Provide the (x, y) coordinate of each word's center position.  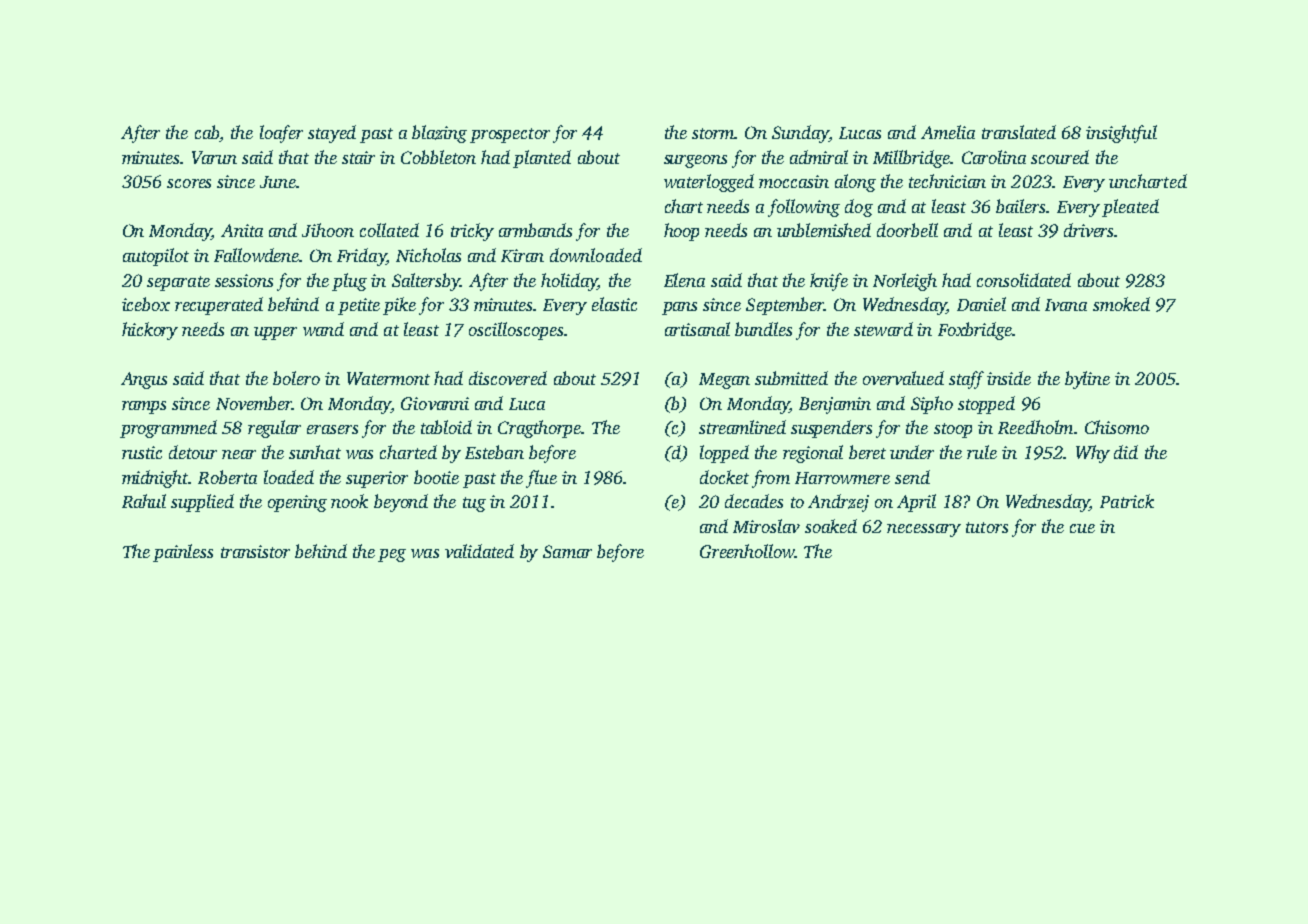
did (1126, 452)
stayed (332, 134)
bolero (296, 378)
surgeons (695, 161)
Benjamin (835, 405)
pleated (1130, 208)
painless (183, 553)
